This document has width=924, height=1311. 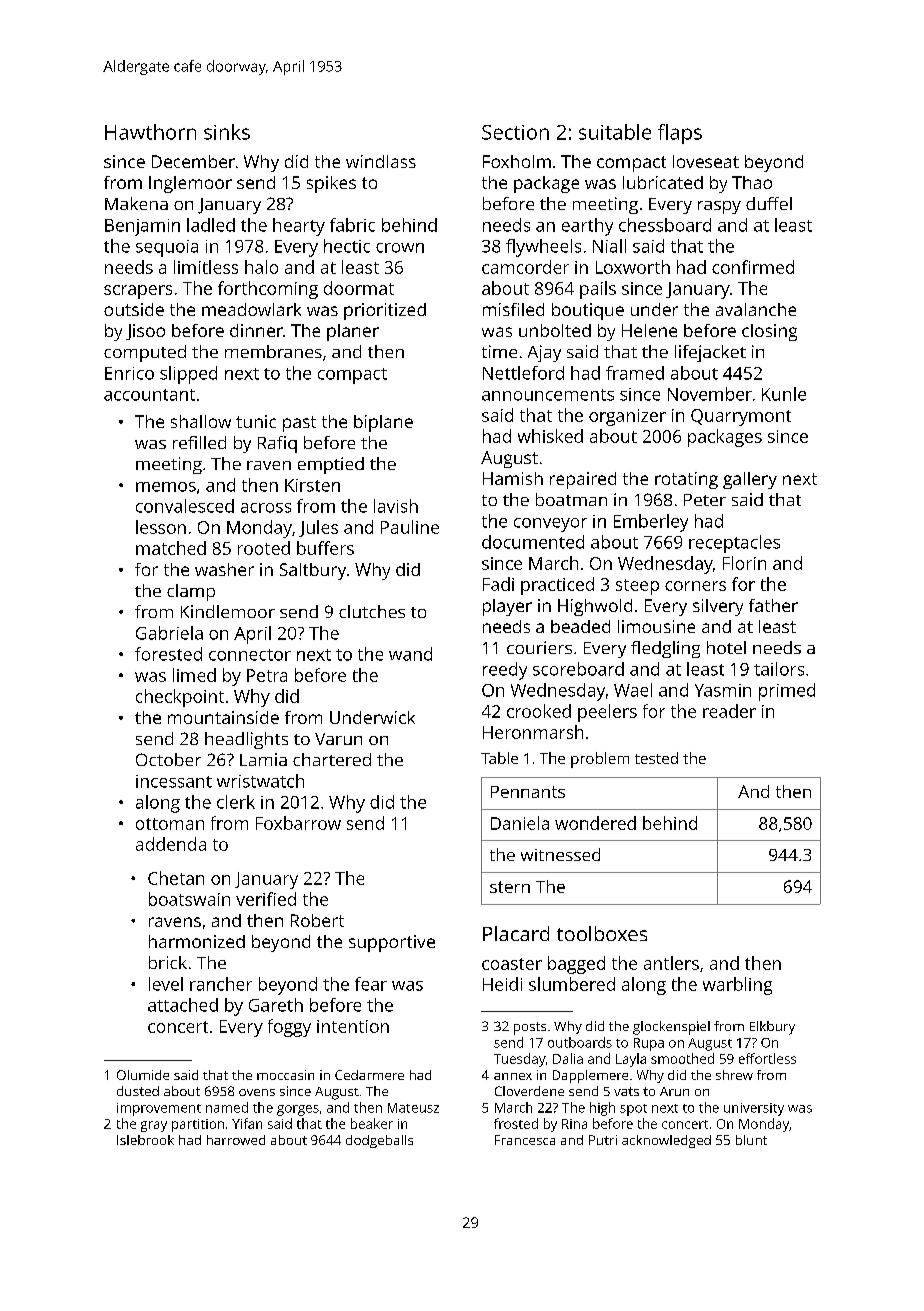 I want to click on halo, so click(x=261, y=267).
